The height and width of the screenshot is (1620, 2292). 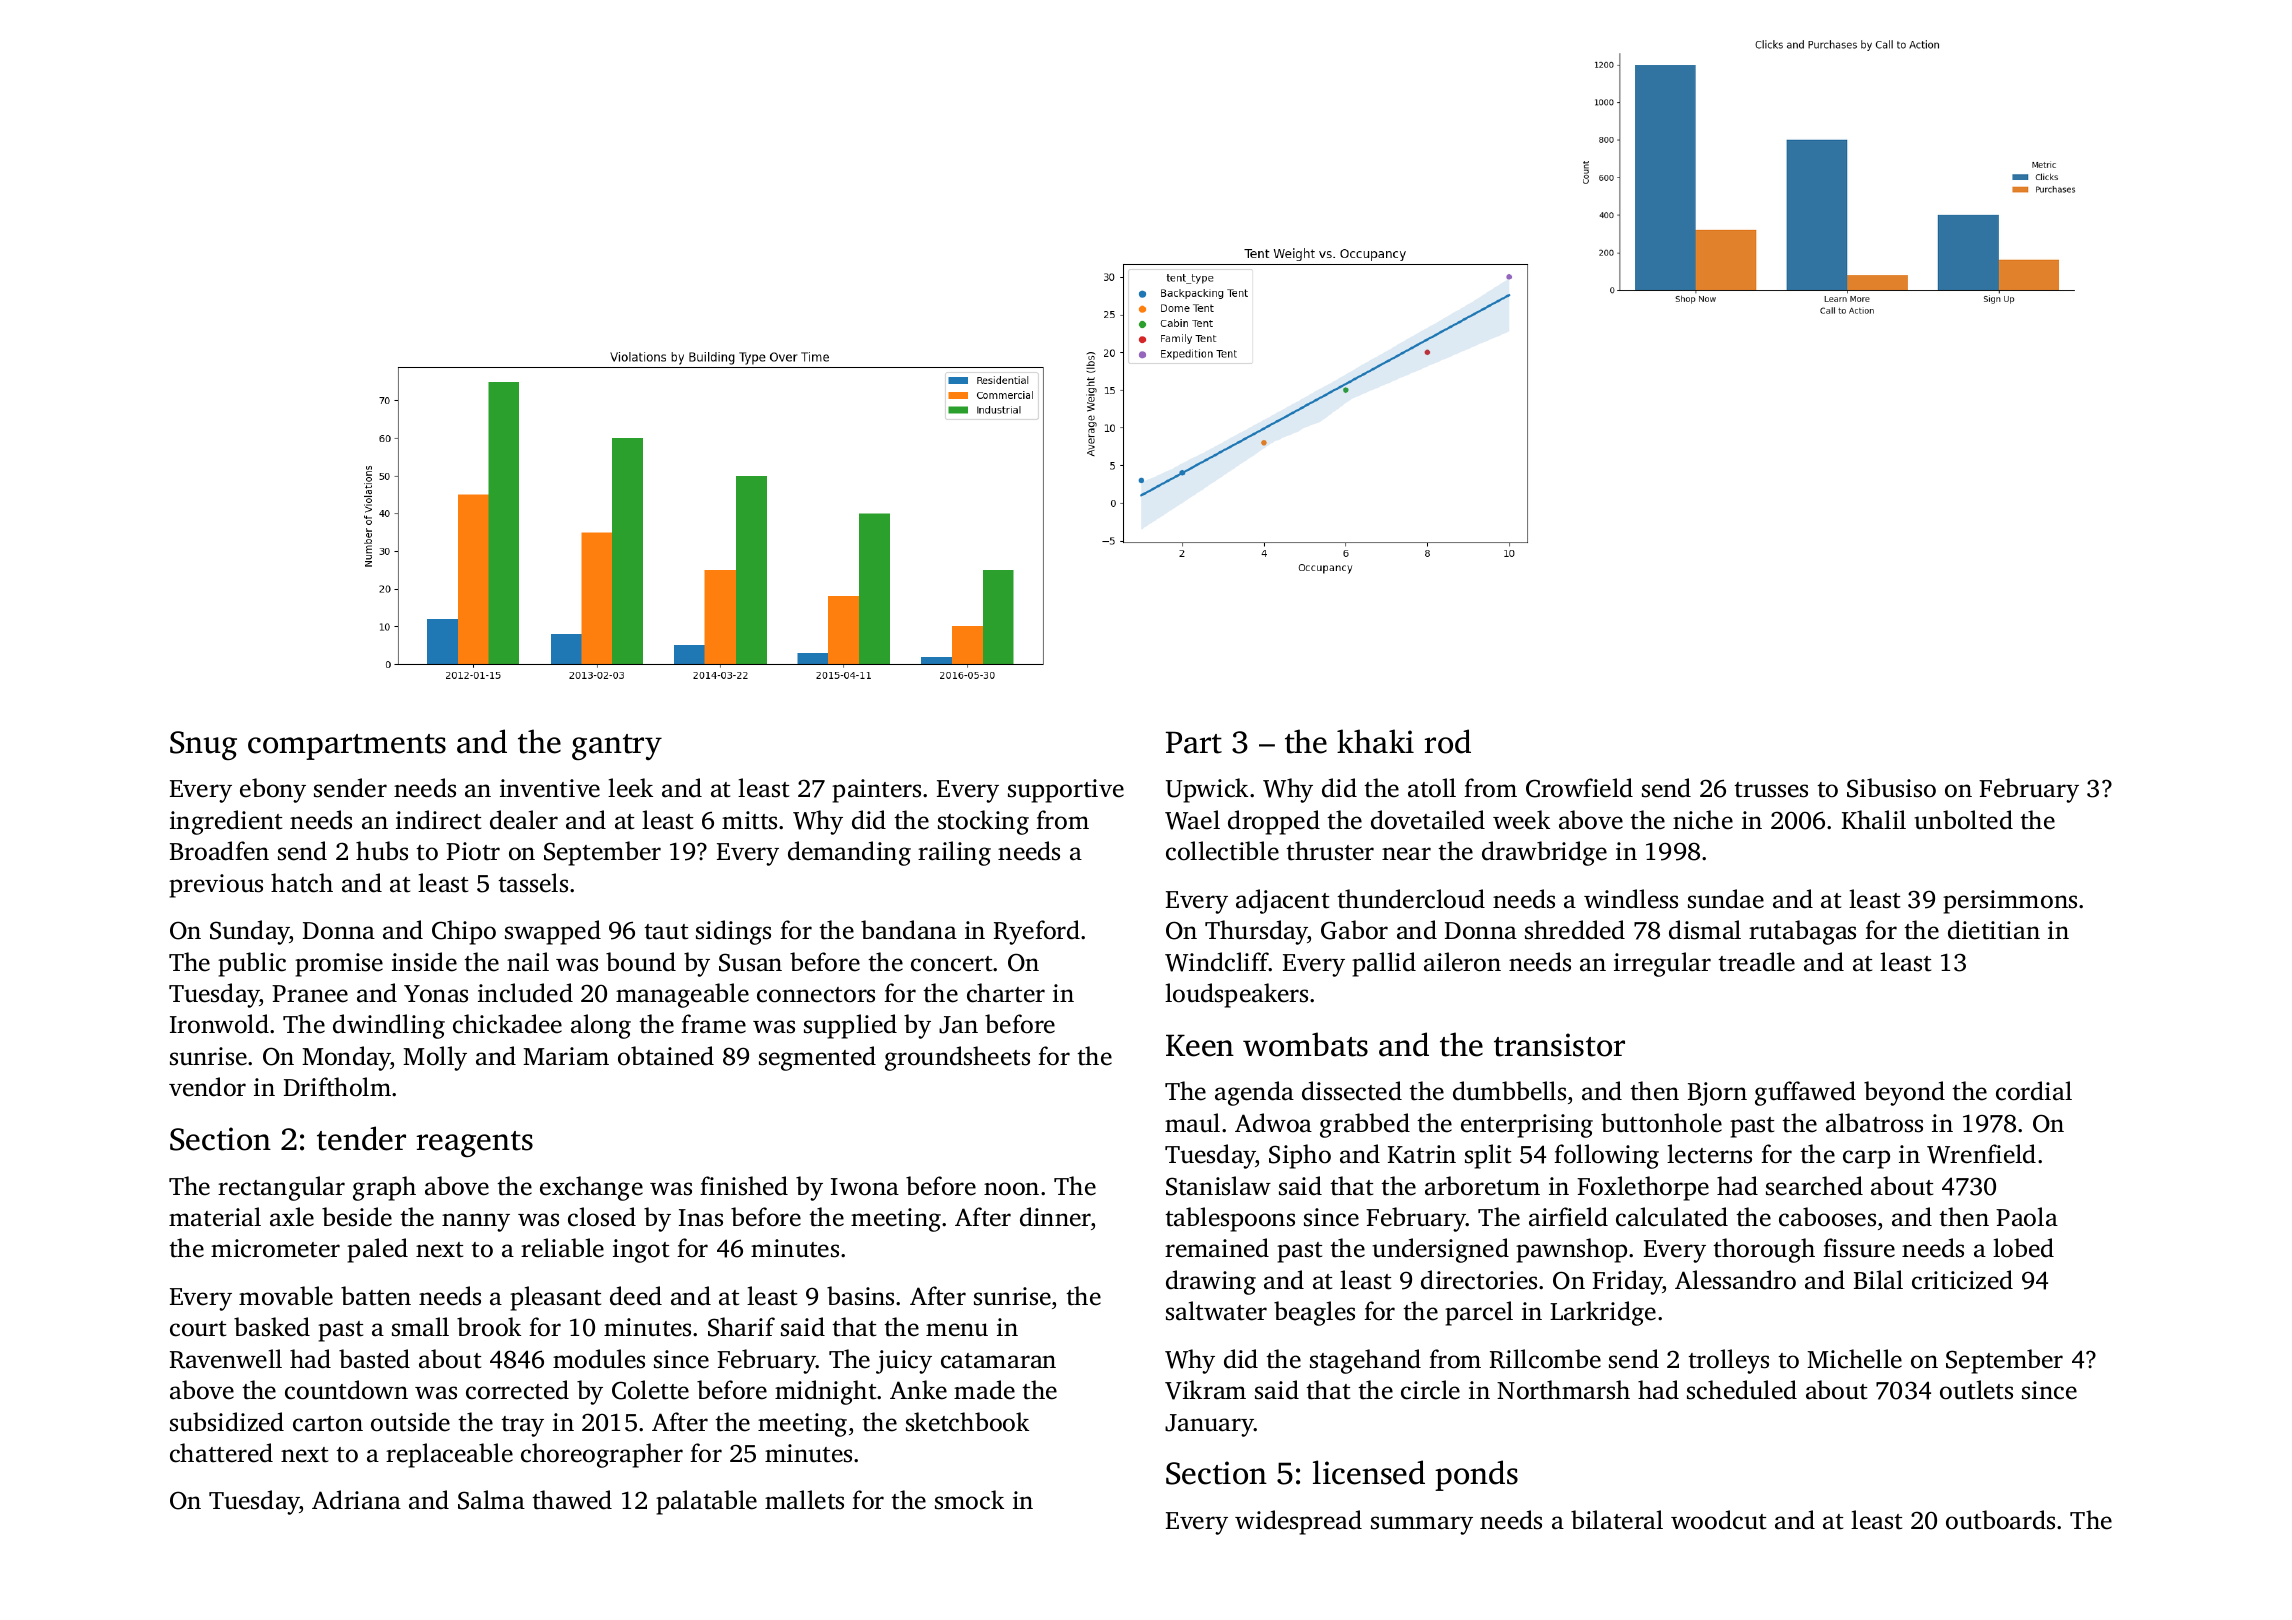 I want to click on swapped, so click(x=553, y=932).
